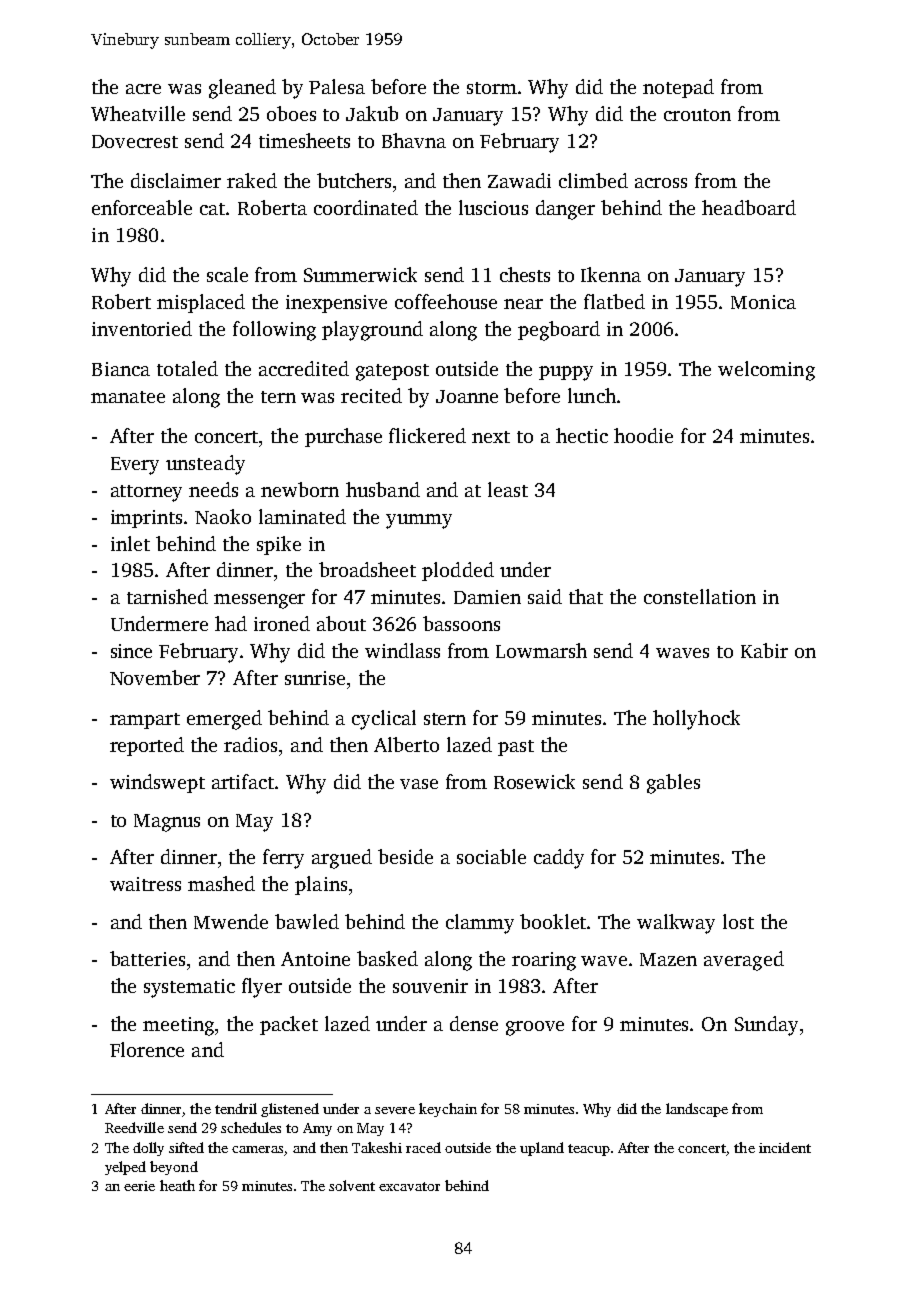 The image size is (908, 1316). What do you see at coordinates (766, 371) in the screenshot?
I see `welcoming` at bounding box center [766, 371].
